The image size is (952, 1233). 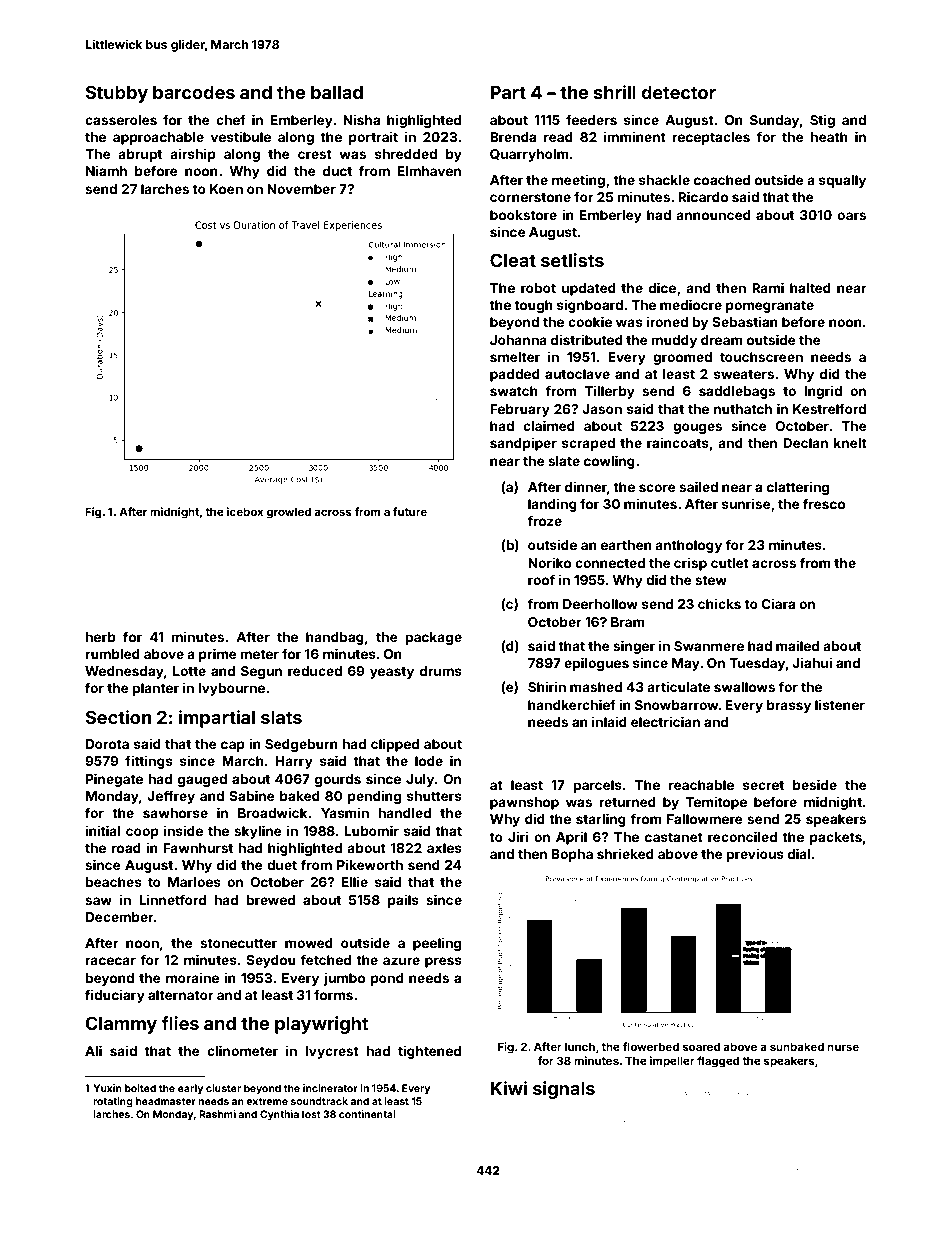 I want to click on axles, so click(x=444, y=848).
